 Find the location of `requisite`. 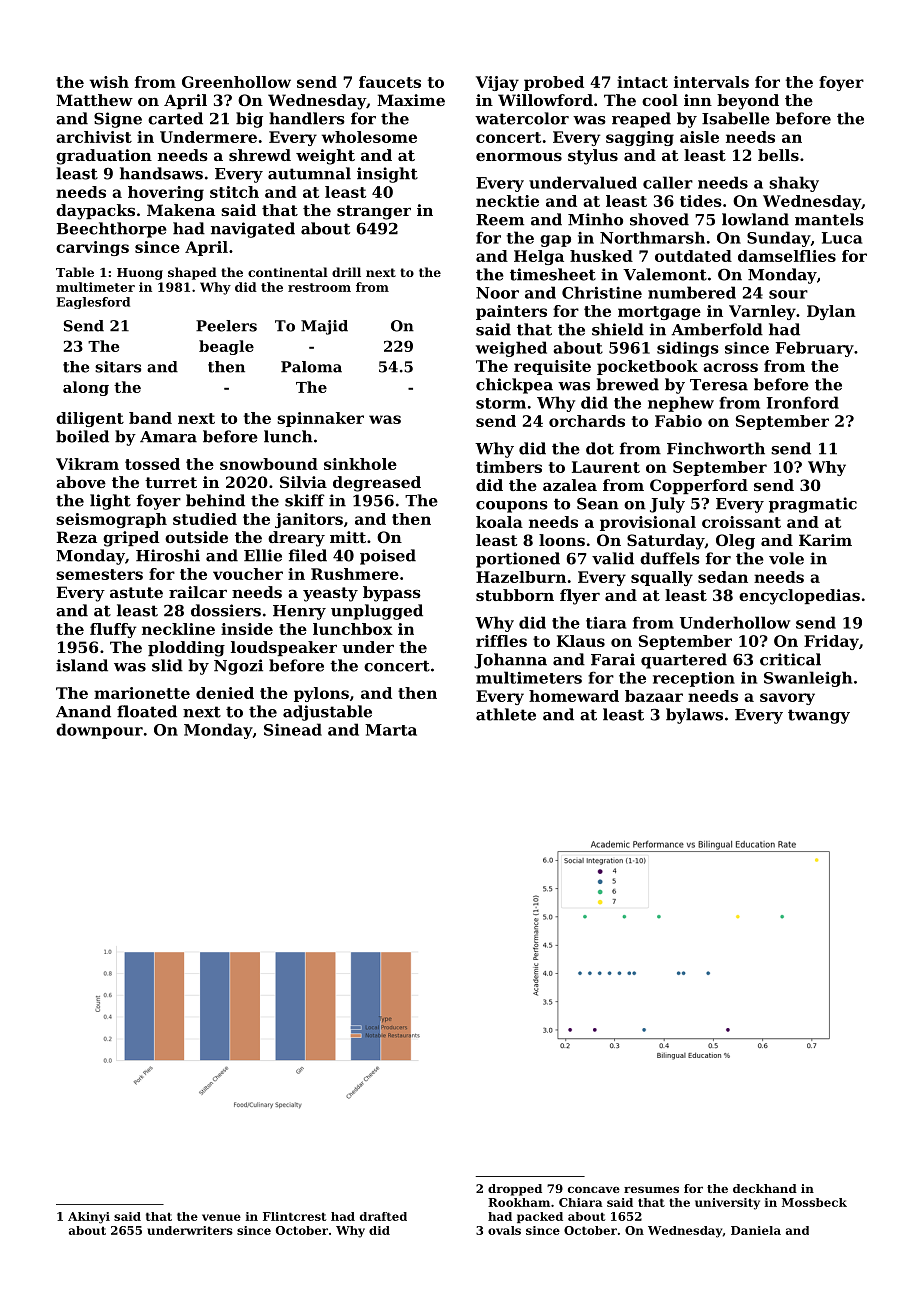

requisite is located at coordinates (552, 367).
